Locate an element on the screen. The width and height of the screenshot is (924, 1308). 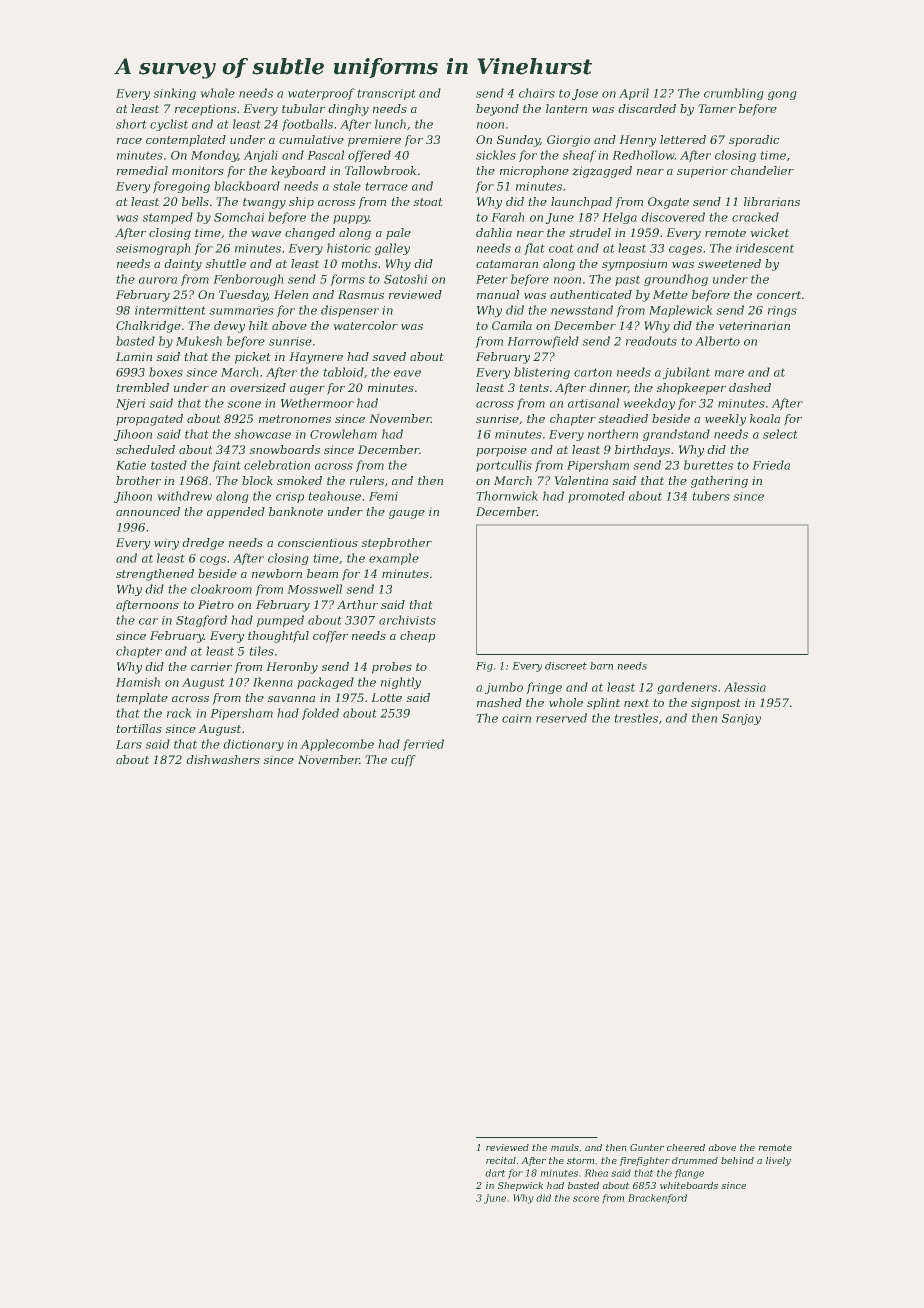
Shepwick is located at coordinates (520, 1186).
